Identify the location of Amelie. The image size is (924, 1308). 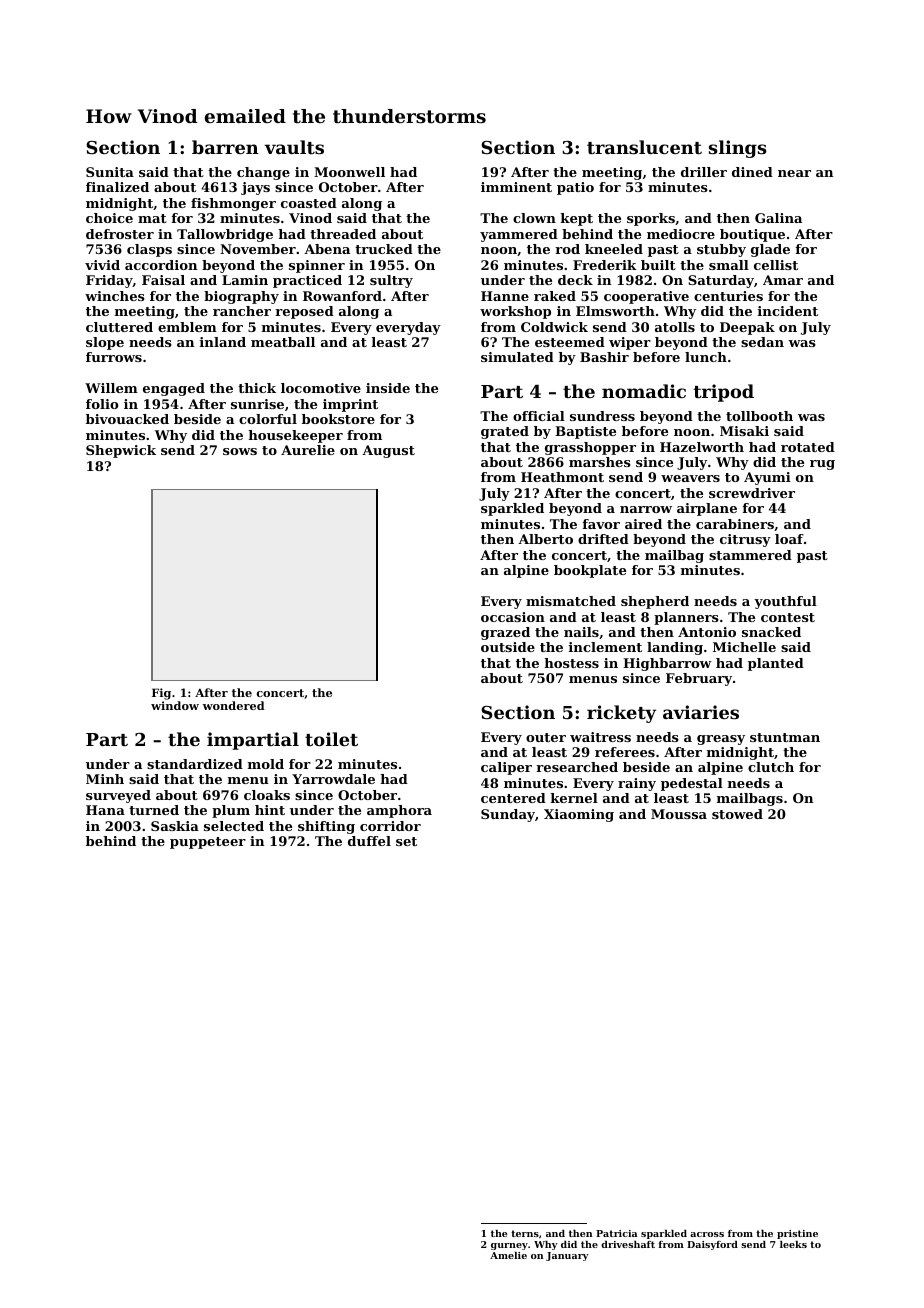
(508, 1255).
